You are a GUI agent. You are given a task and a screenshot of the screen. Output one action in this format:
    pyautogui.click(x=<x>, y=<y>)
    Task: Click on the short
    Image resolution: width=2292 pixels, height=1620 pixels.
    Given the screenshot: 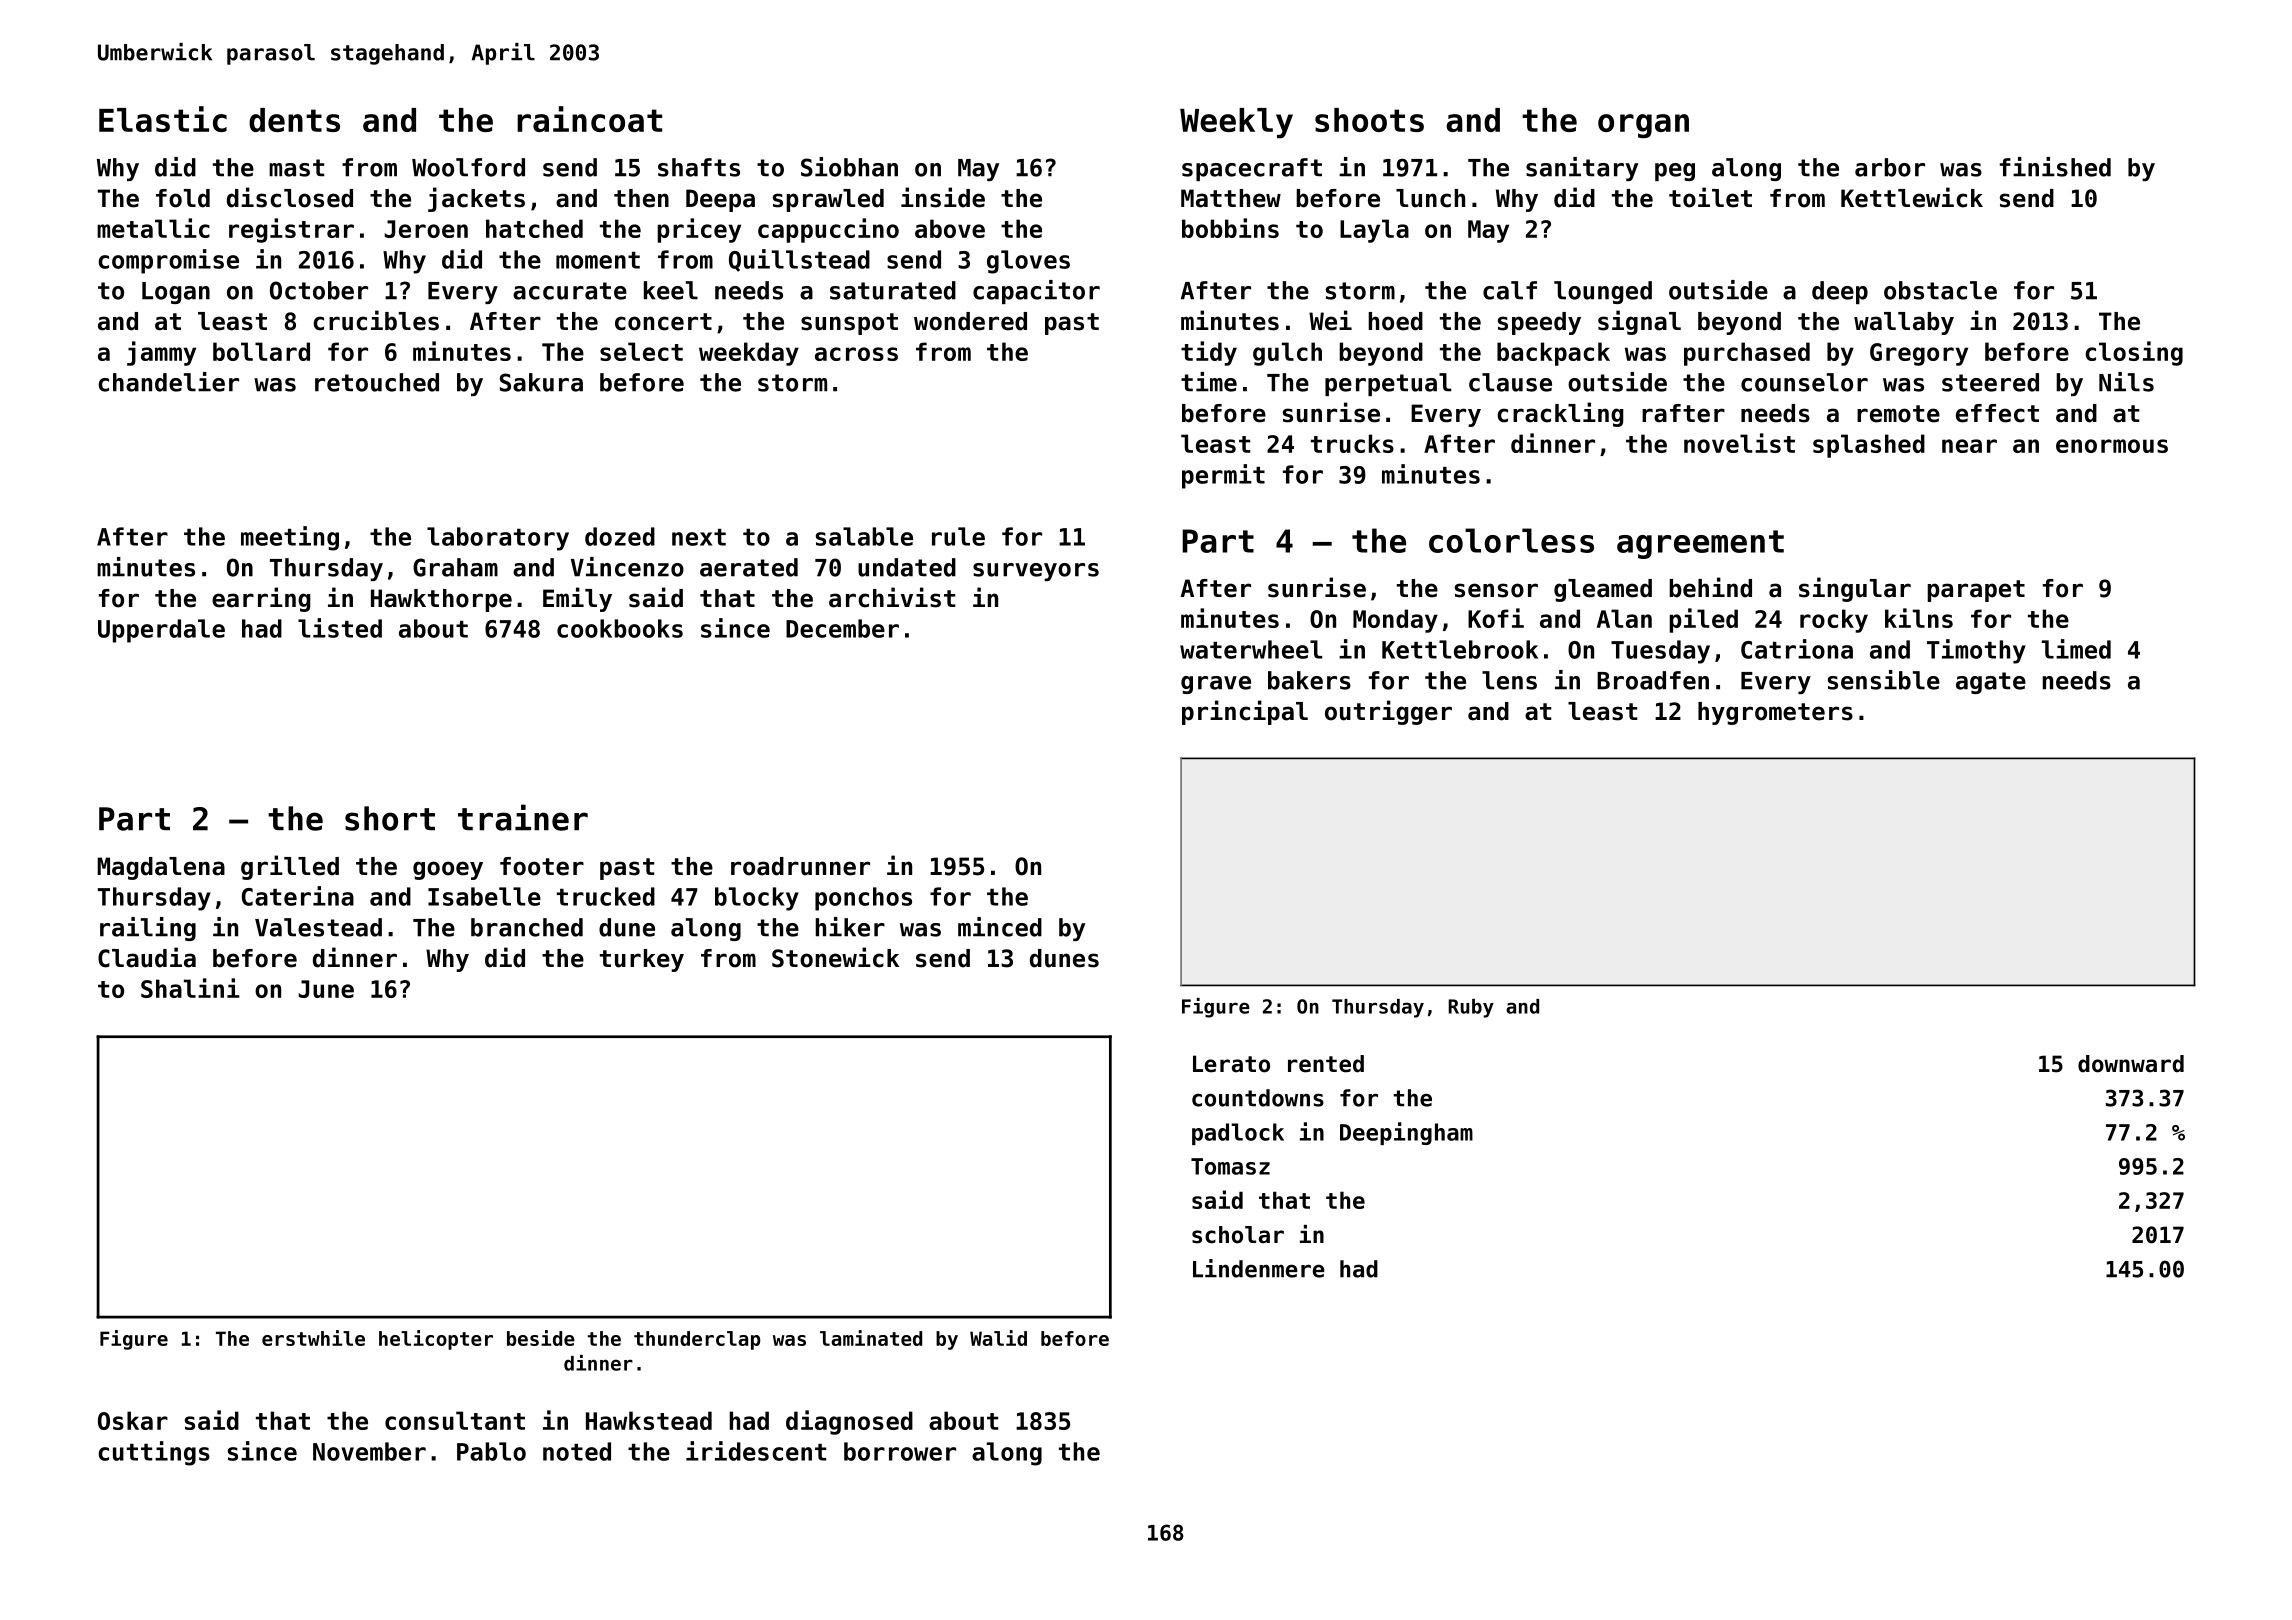 What is the action you would take?
    pyautogui.click(x=390, y=818)
